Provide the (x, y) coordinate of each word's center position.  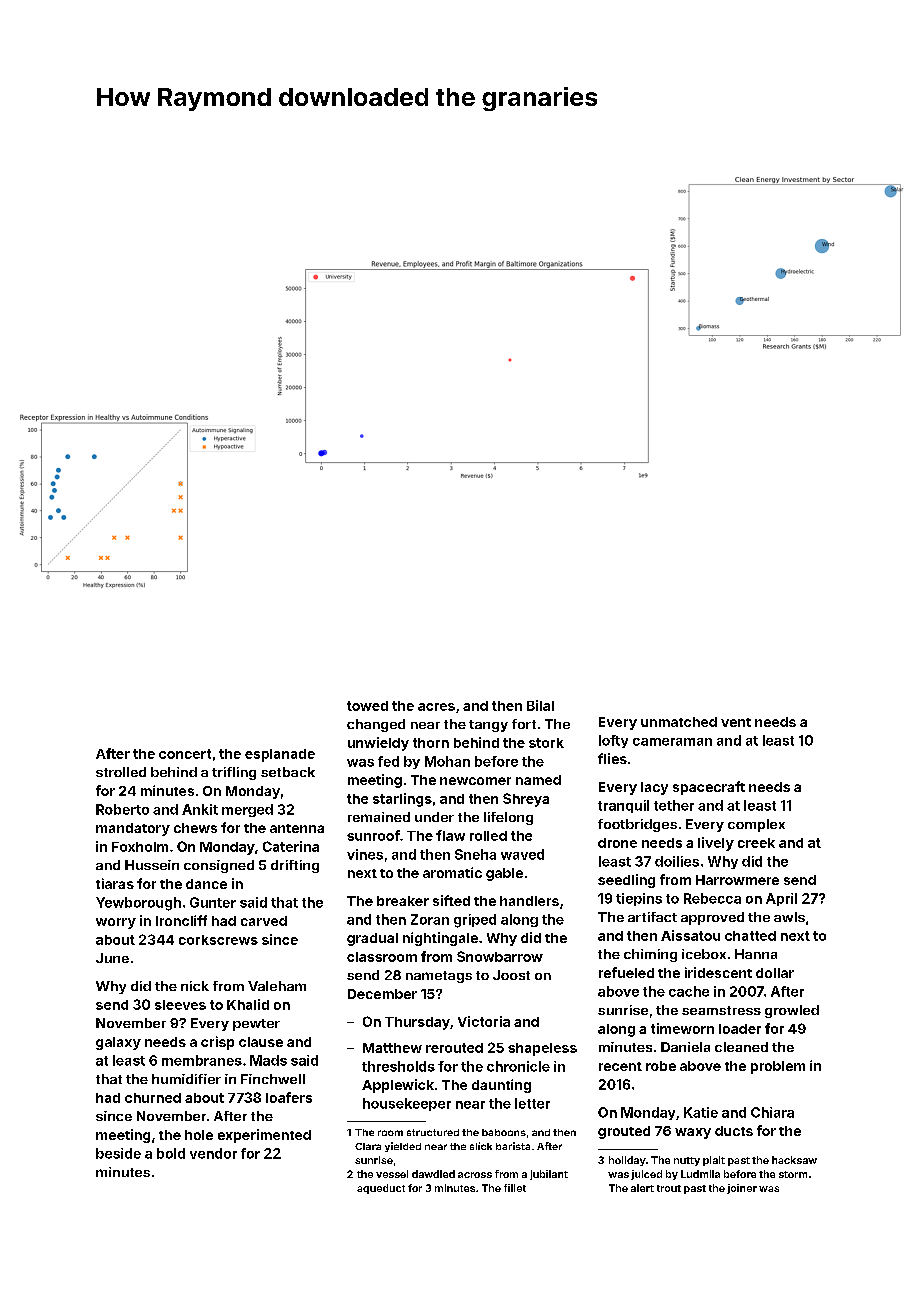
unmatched (679, 722)
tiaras (115, 883)
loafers (289, 1097)
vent (736, 722)
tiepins (639, 899)
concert (185, 754)
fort (524, 724)
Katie (701, 1112)
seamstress (721, 1010)
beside (118, 1153)
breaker (403, 901)
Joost (511, 975)
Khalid (248, 1004)
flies (612, 758)
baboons (504, 1132)
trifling (234, 773)
